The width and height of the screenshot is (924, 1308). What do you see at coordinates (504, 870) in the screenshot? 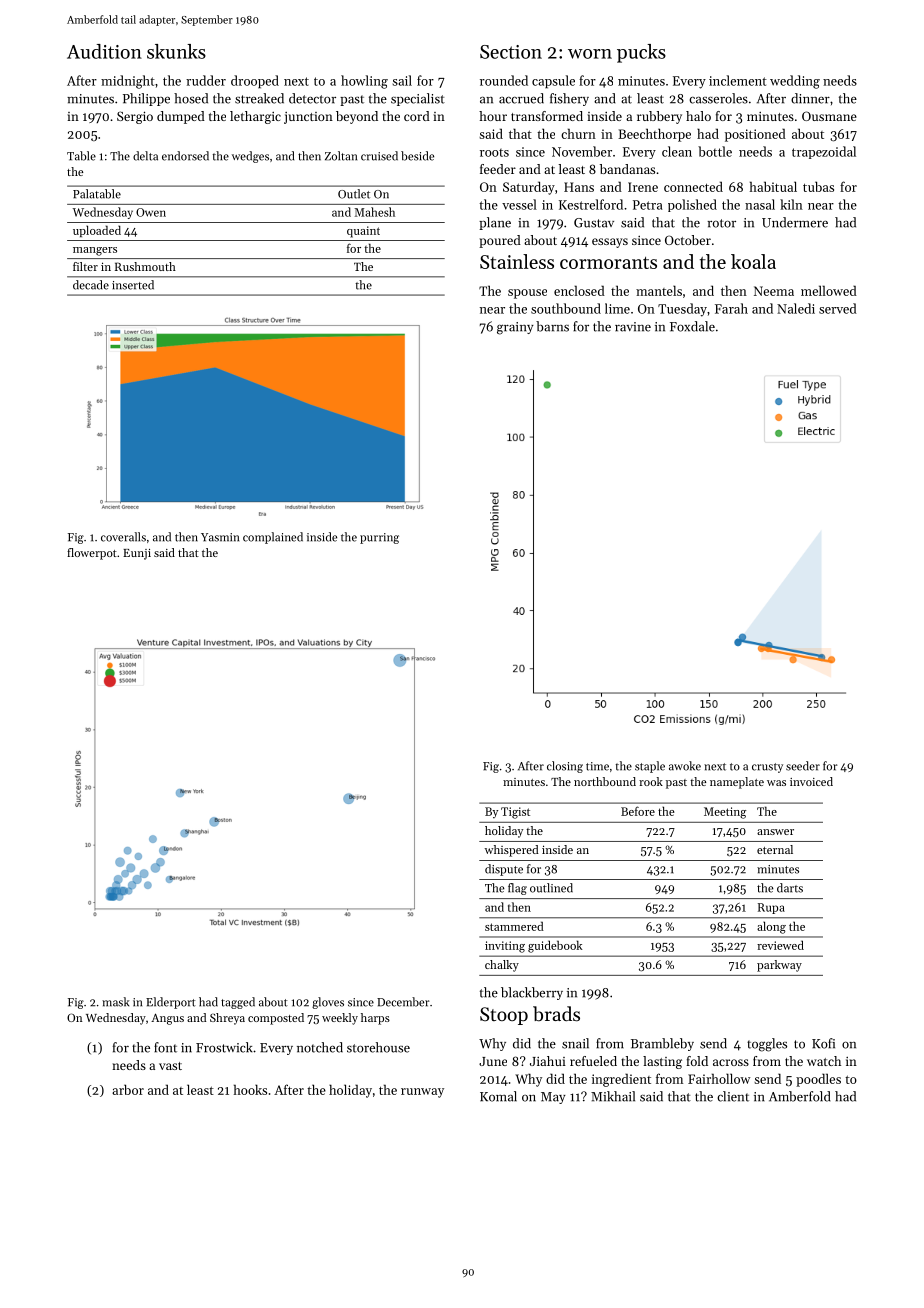
I see `dispute` at bounding box center [504, 870].
